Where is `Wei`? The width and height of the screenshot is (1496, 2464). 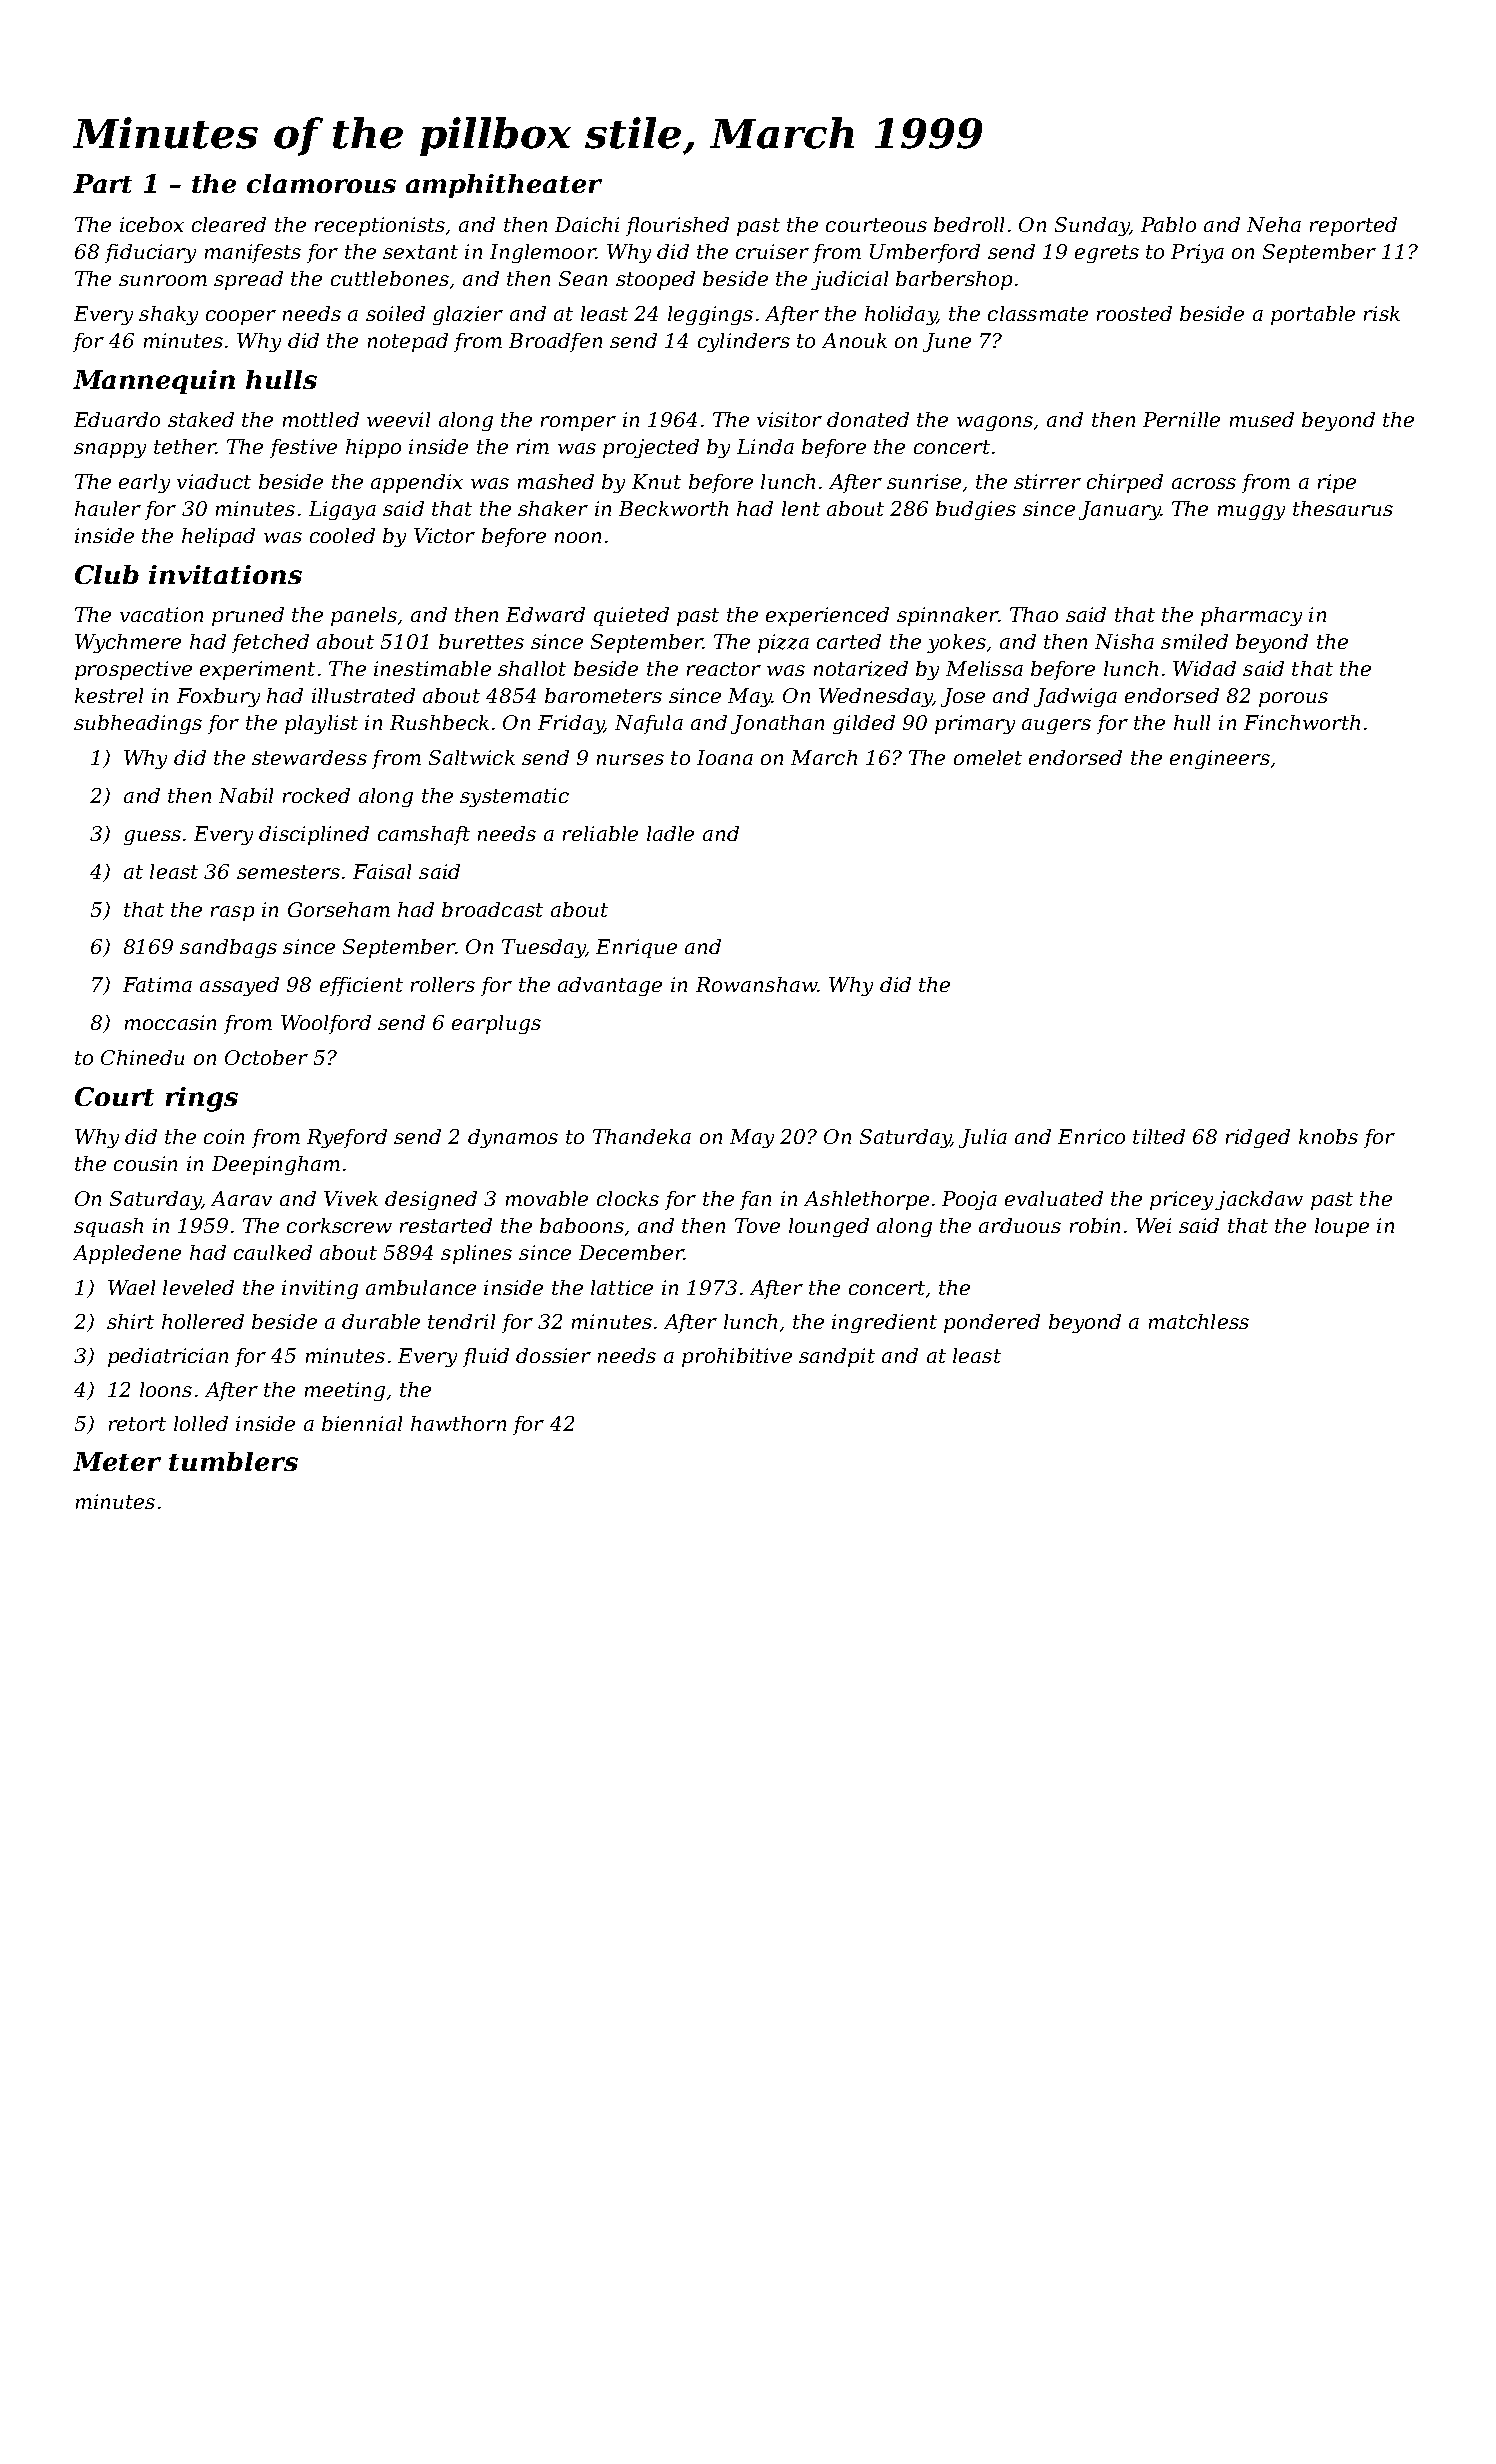 Wei is located at coordinates (1153, 1225).
